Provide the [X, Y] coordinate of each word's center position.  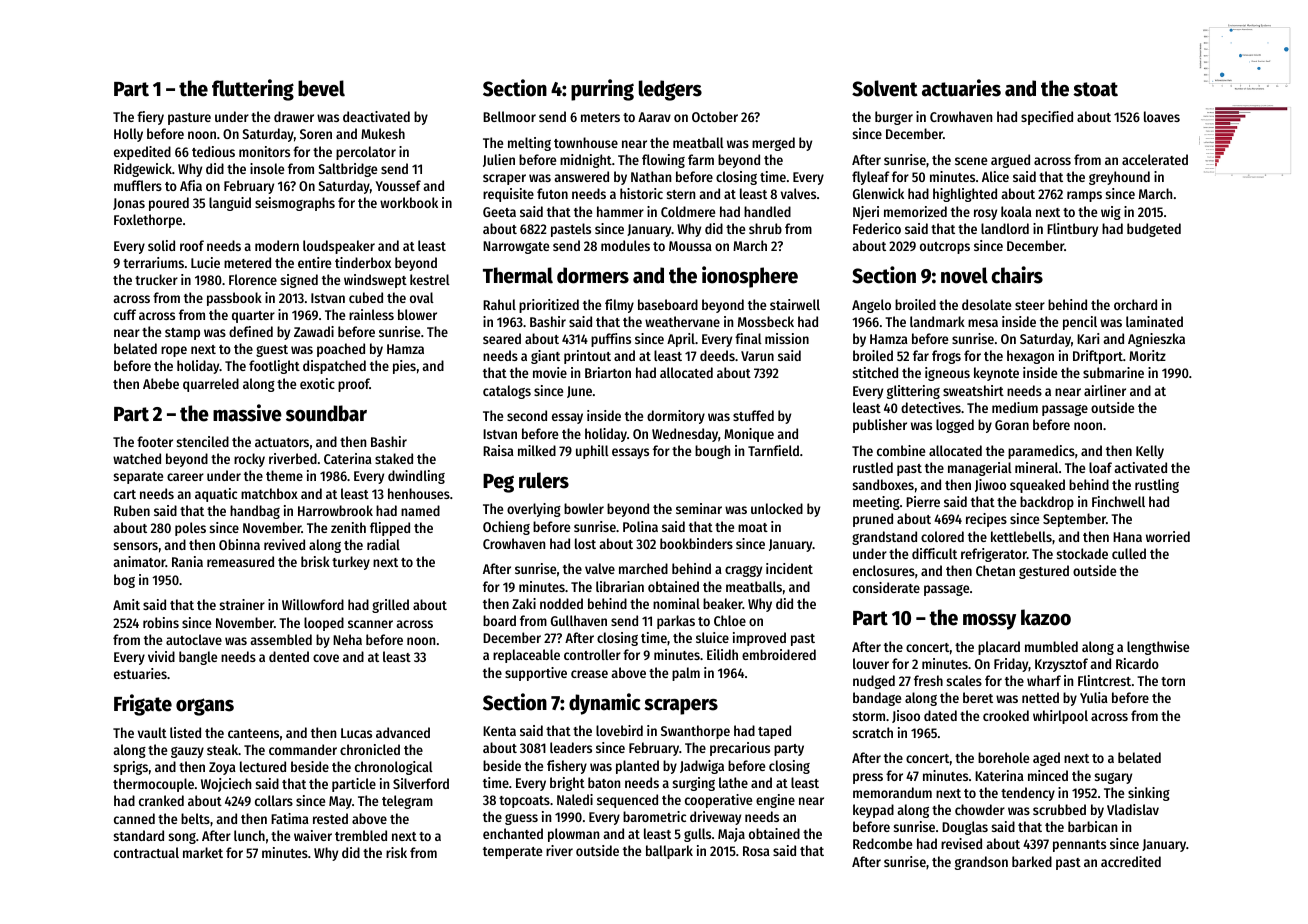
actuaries [961, 88]
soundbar [326, 413]
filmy [619, 306]
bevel [321, 88]
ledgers [670, 90]
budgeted [1154, 230]
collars [274, 800]
